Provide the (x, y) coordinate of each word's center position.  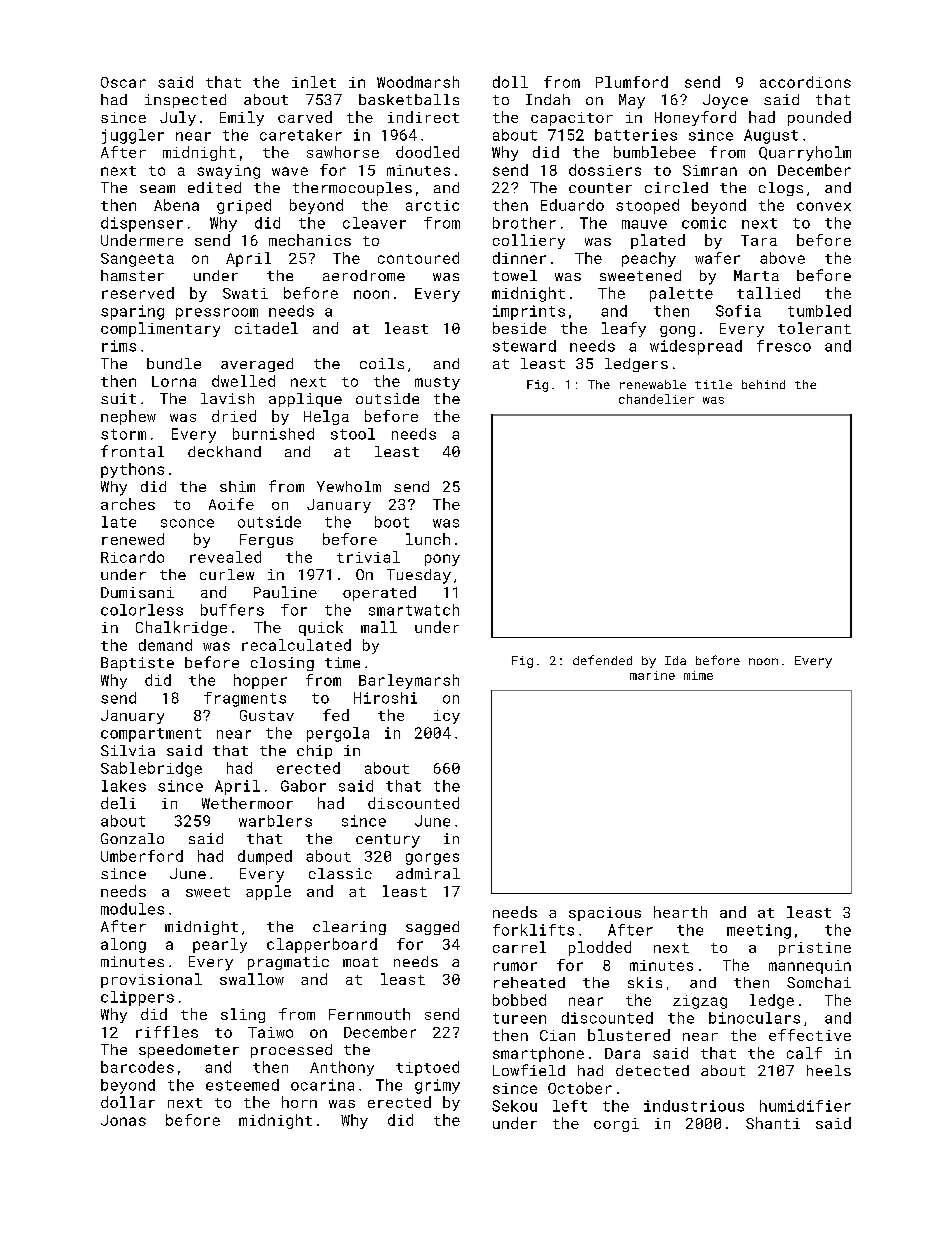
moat (360, 962)
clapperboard (322, 945)
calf (804, 1053)
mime (698, 675)
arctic (432, 205)
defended (602, 660)
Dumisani (137, 592)
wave (290, 171)
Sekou (514, 1106)
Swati (245, 293)
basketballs (409, 99)
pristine (815, 949)
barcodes (137, 1067)
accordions (805, 82)
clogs (781, 189)
